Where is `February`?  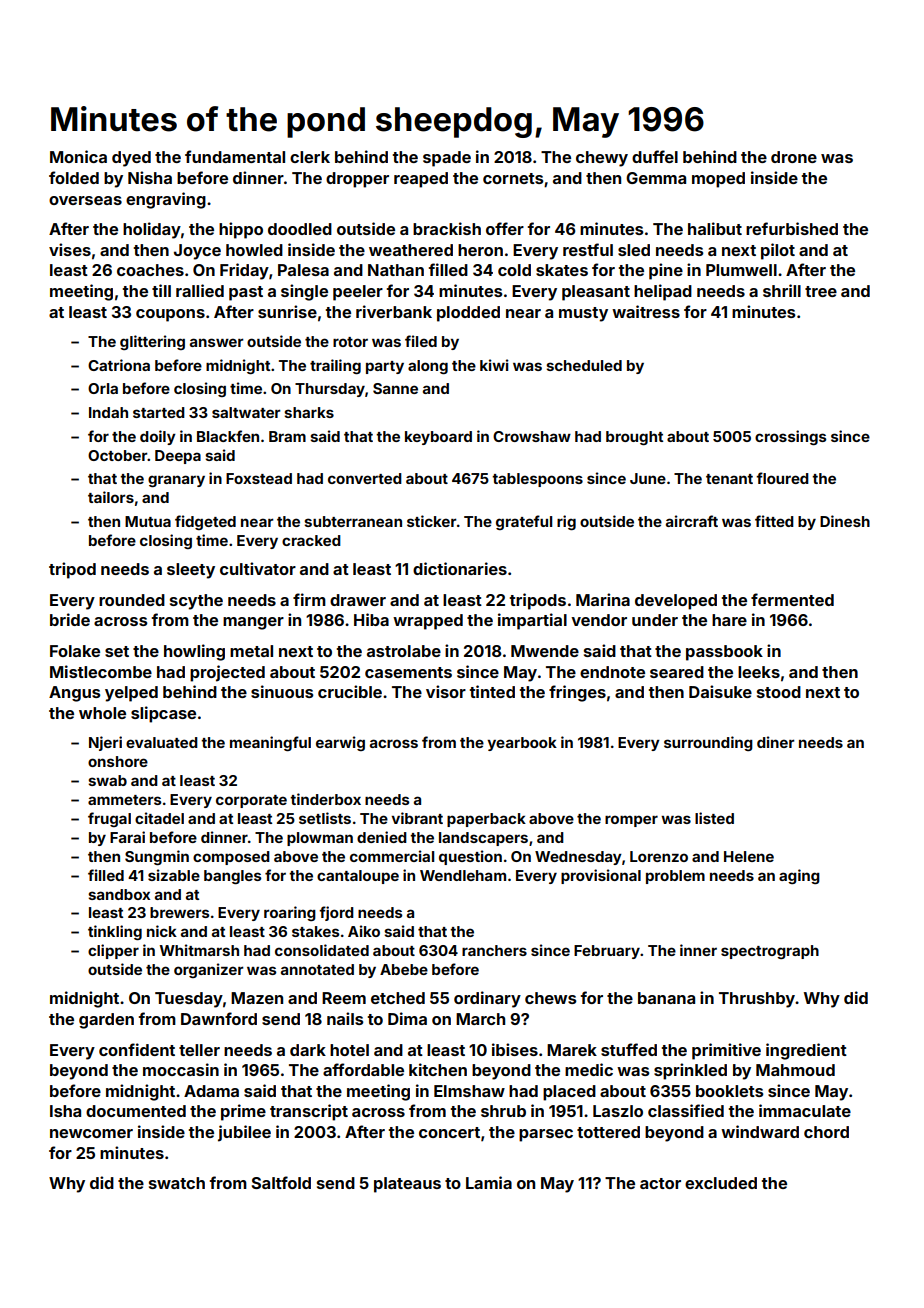
February is located at coordinates (607, 952).
